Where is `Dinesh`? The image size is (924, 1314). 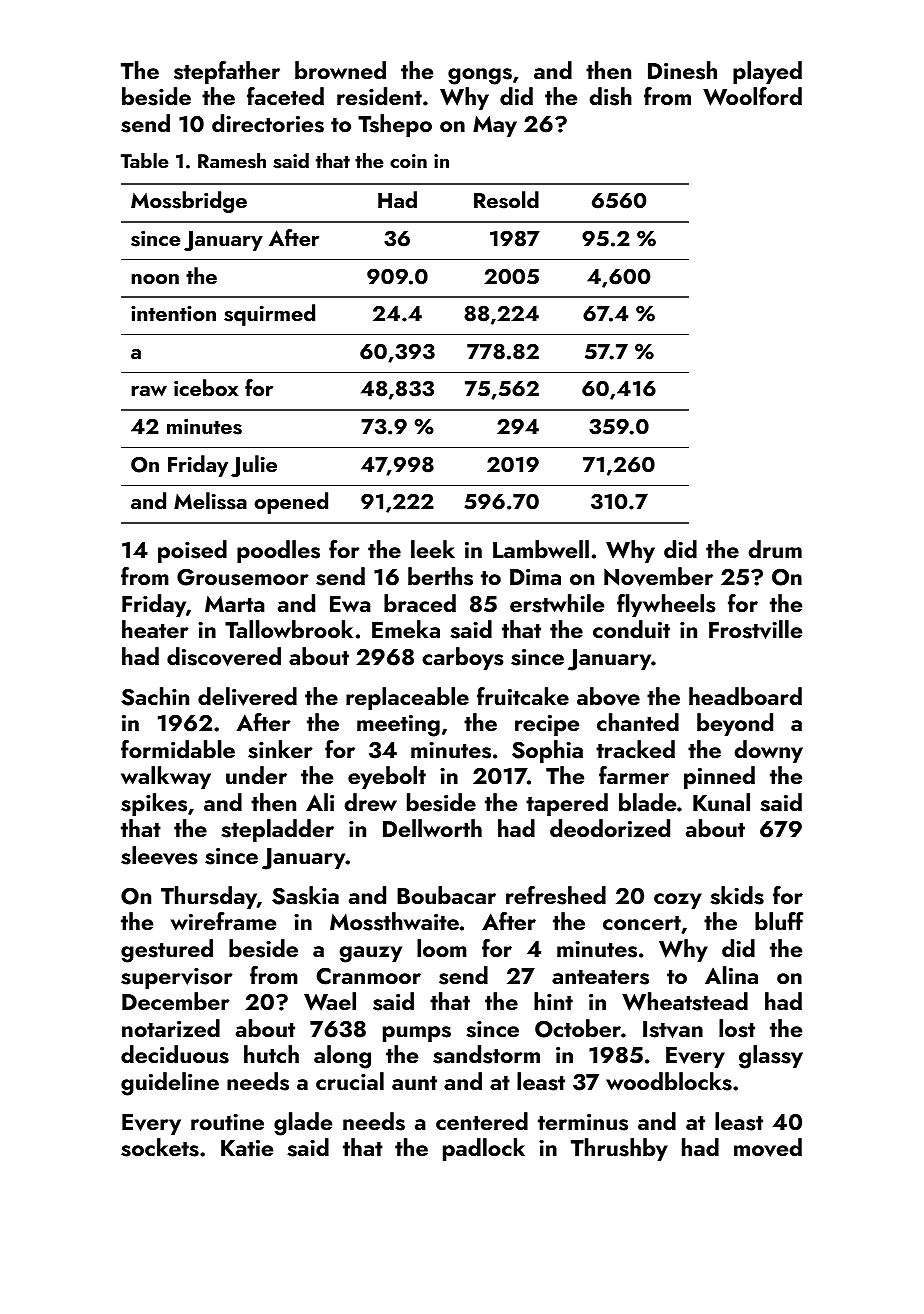 Dinesh is located at coordinates (682, 70).
